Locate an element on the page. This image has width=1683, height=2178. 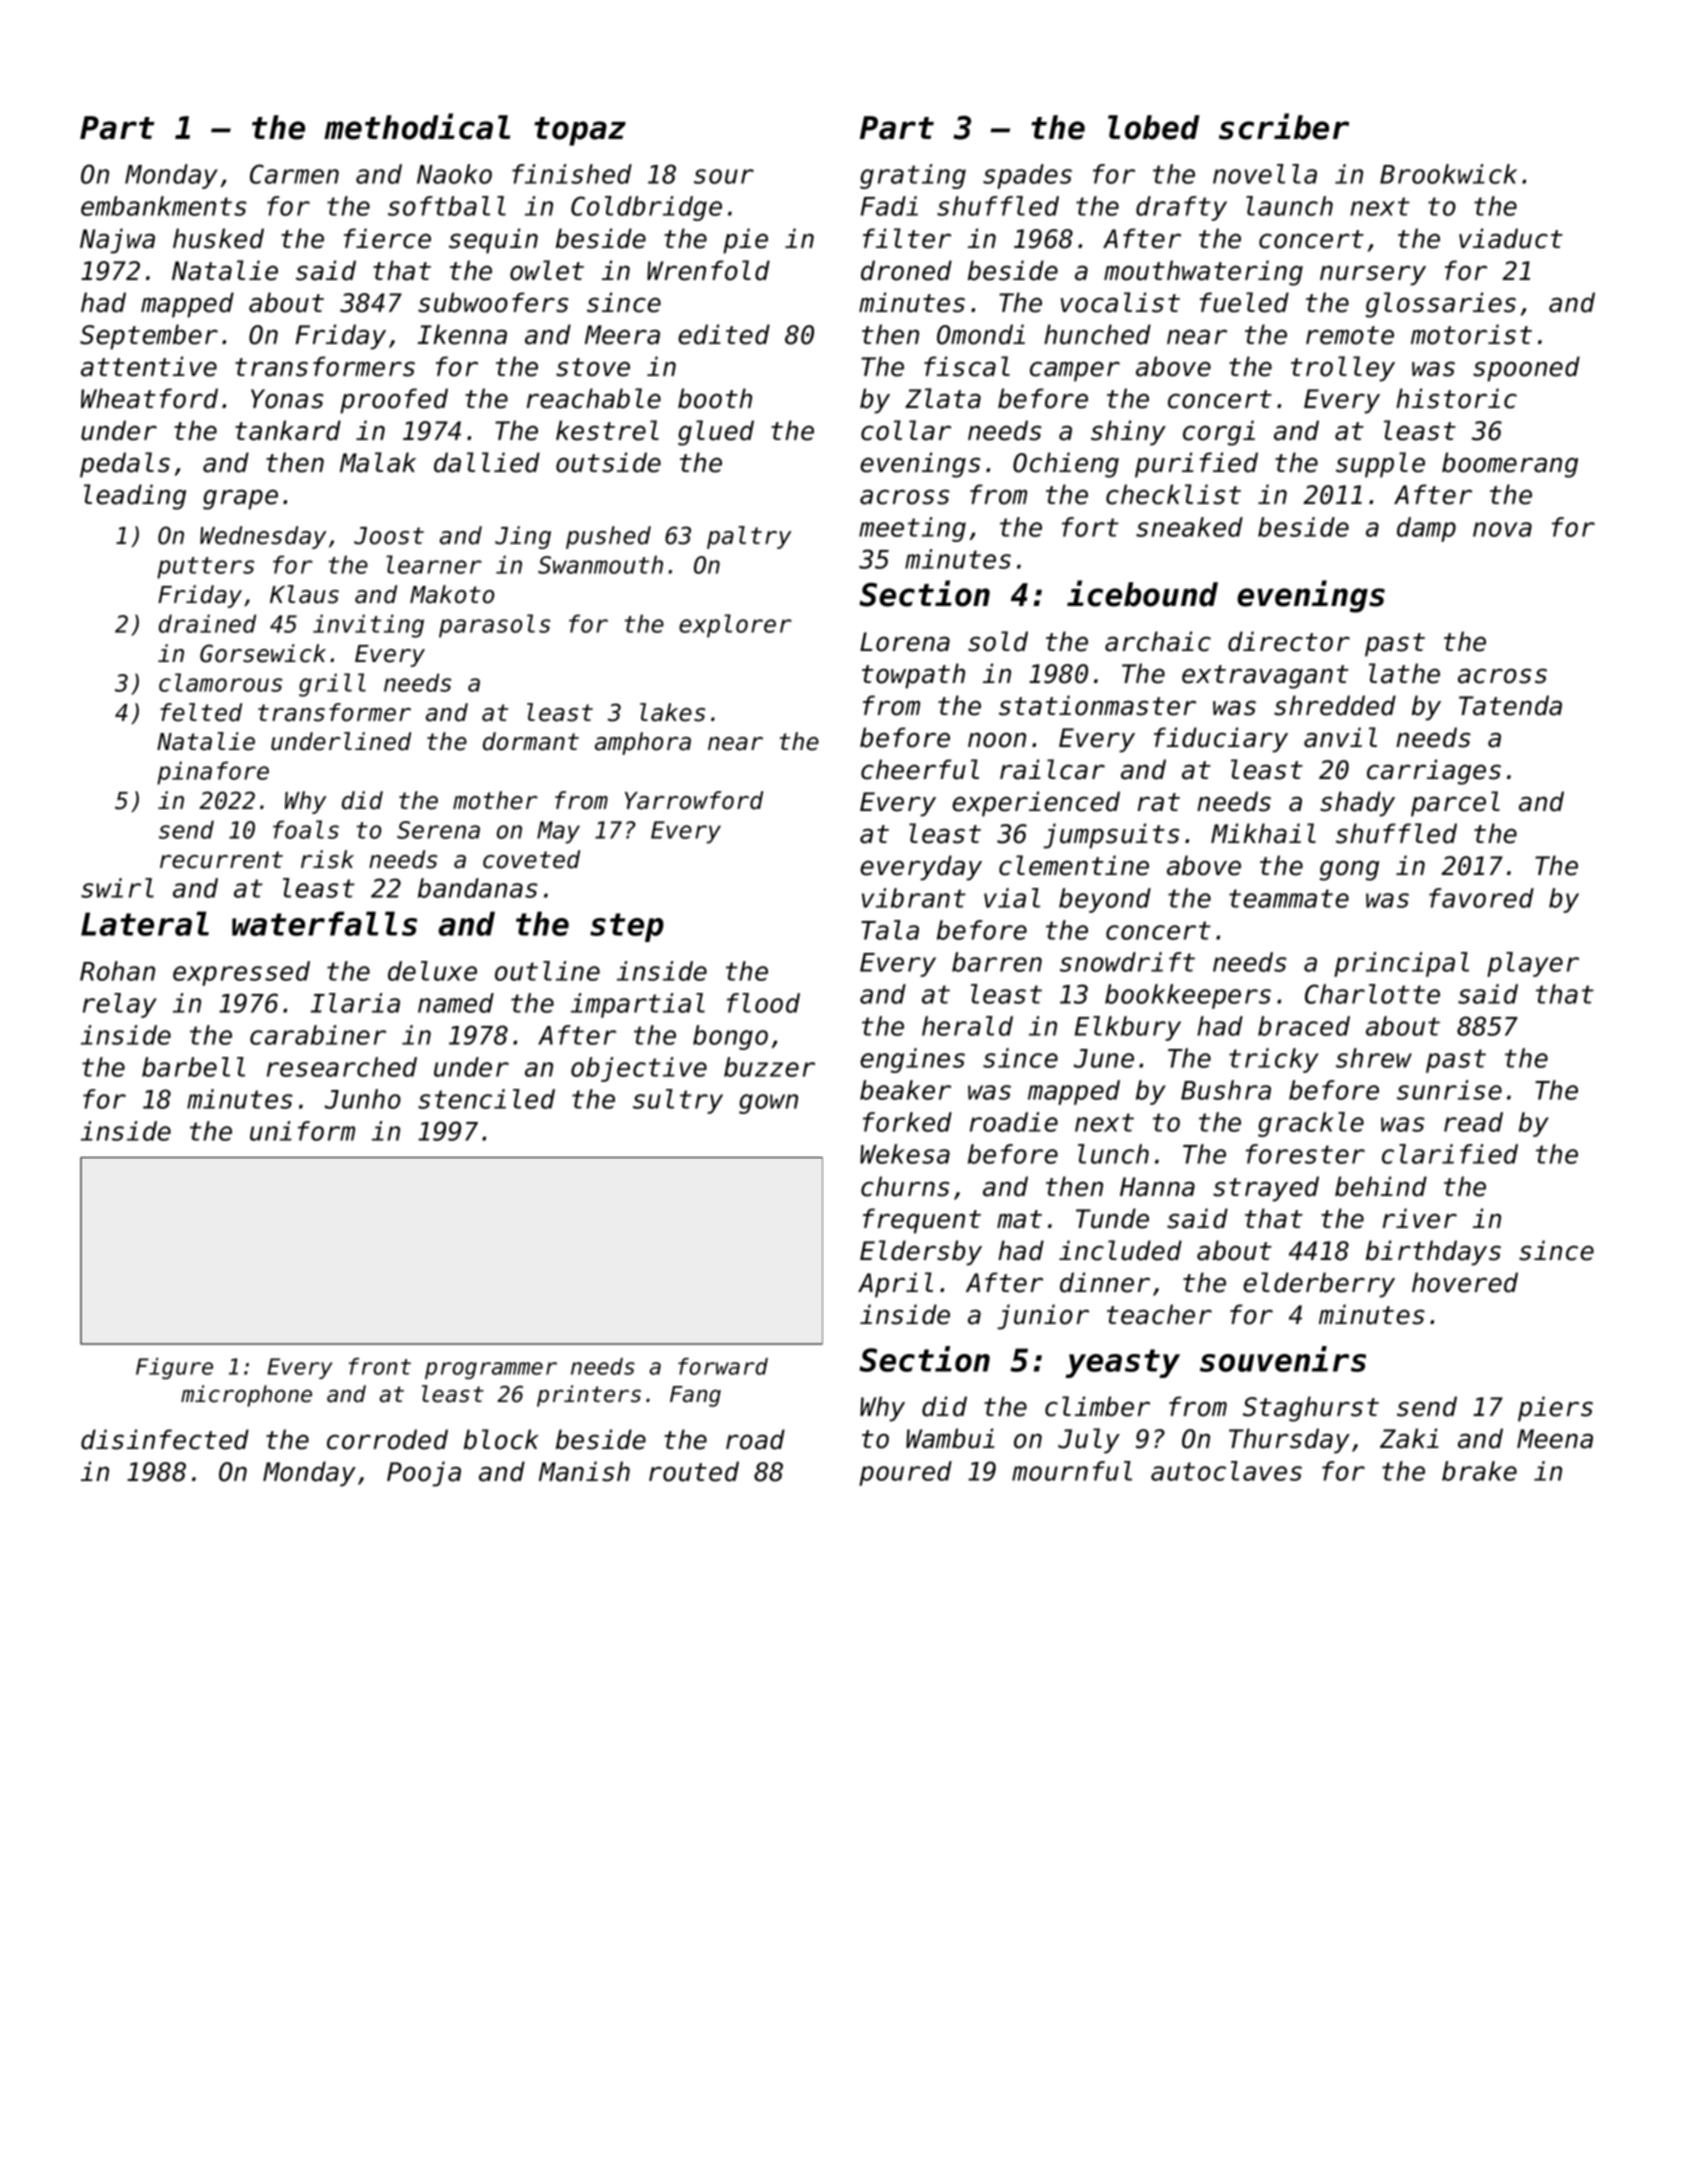
novella is located at coordinates (1265, 174).
